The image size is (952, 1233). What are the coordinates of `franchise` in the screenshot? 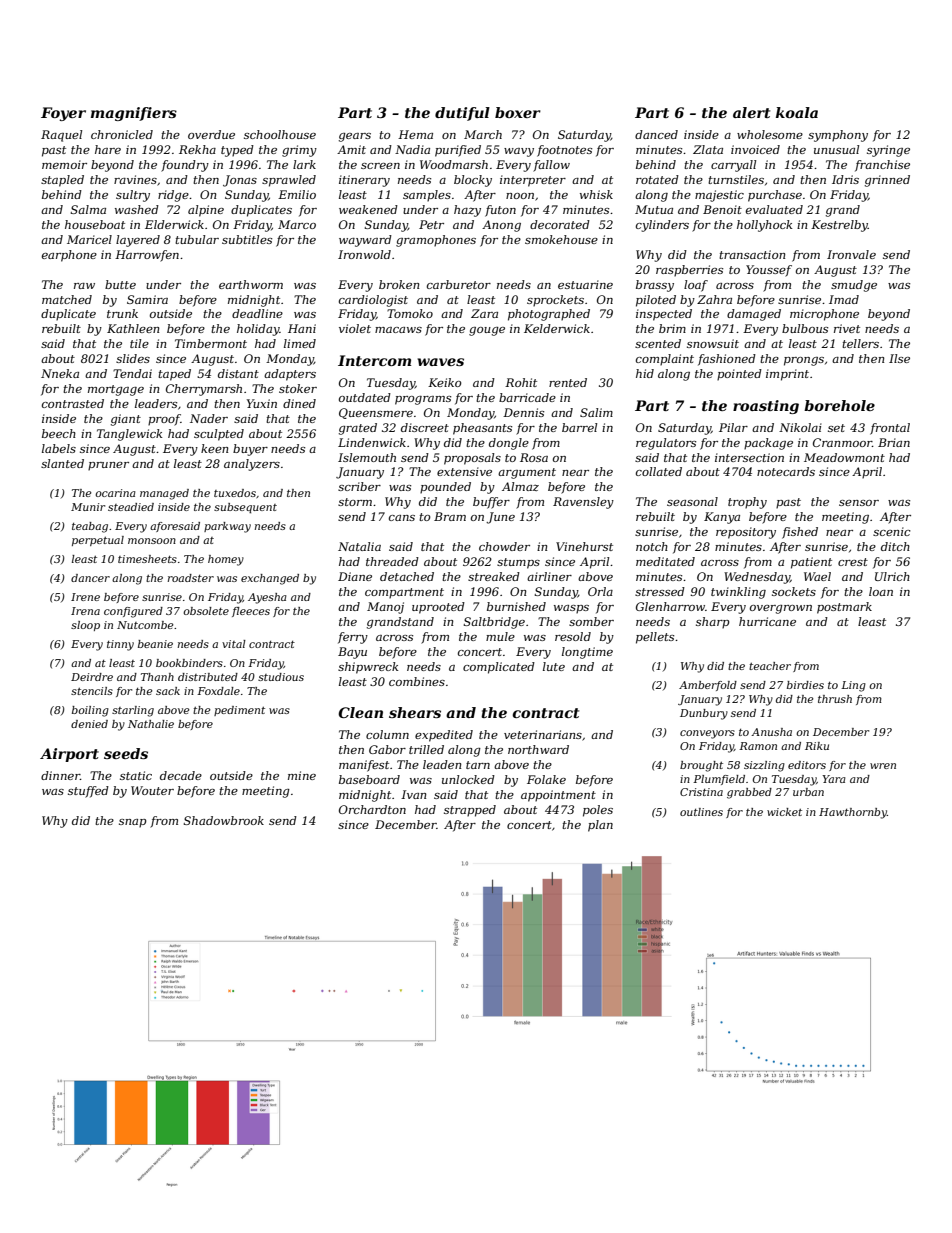 It's located at (882, 166).
